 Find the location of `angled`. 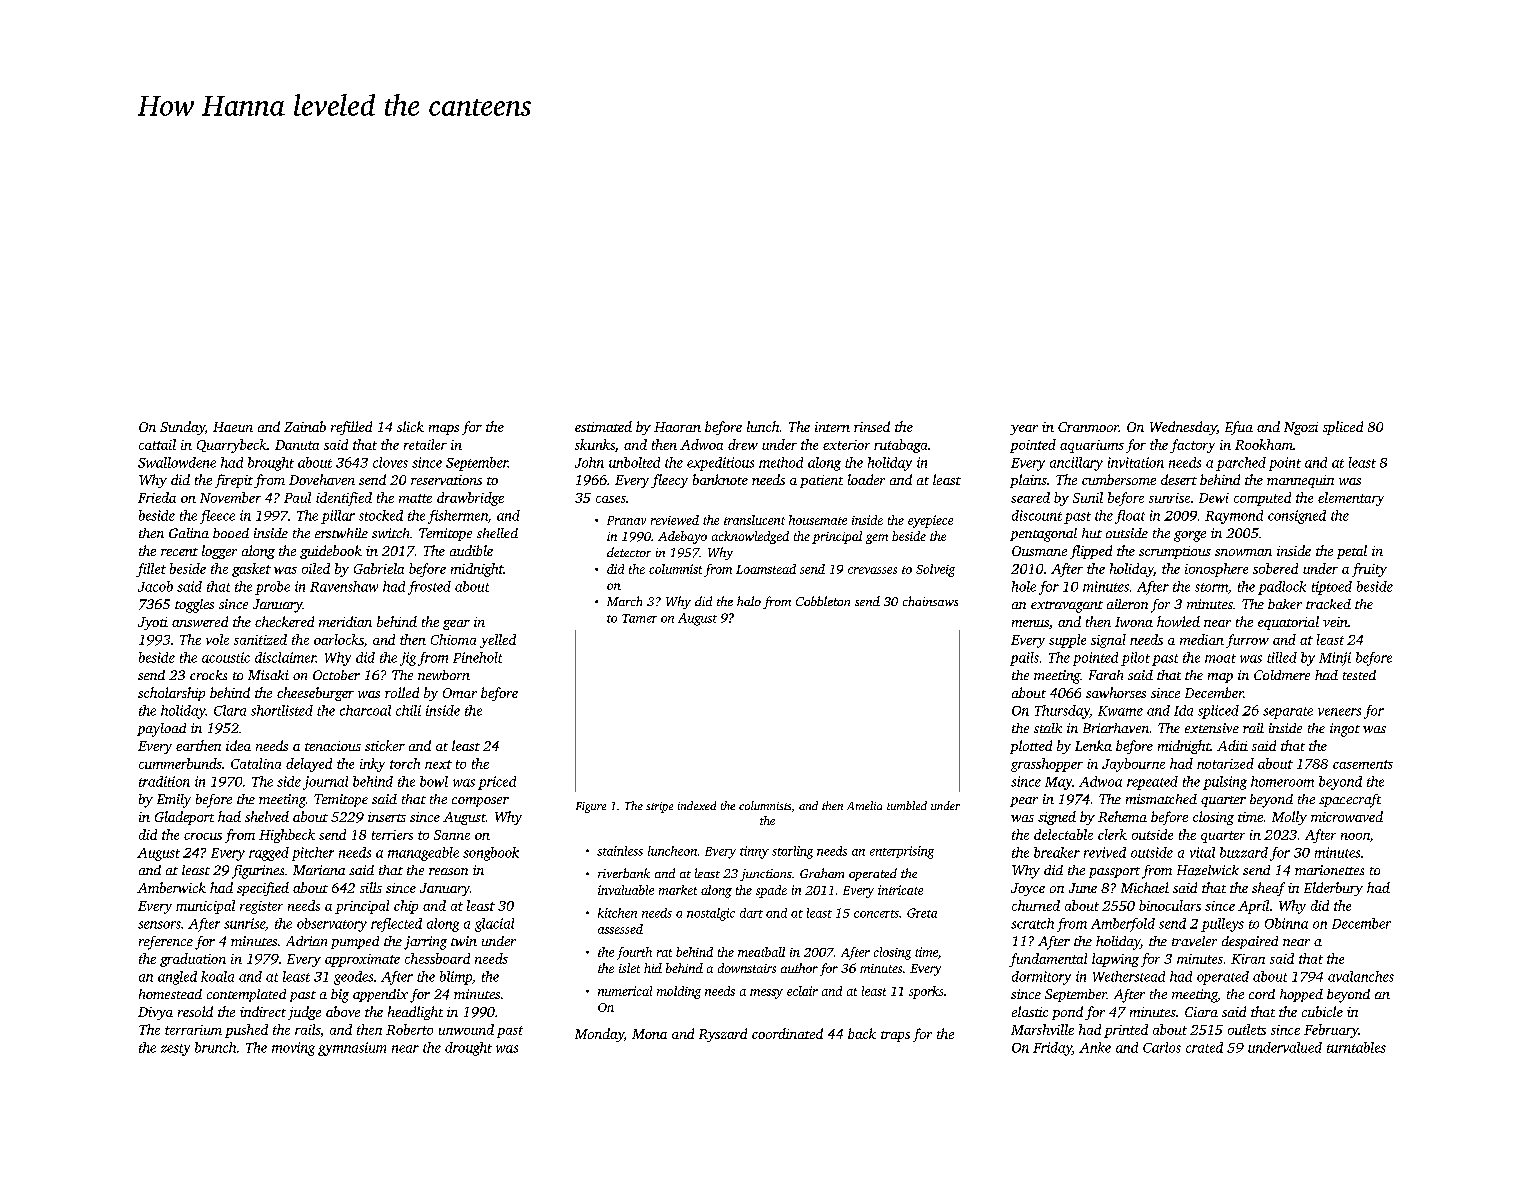

angled is located at coordinates (177, 978).
